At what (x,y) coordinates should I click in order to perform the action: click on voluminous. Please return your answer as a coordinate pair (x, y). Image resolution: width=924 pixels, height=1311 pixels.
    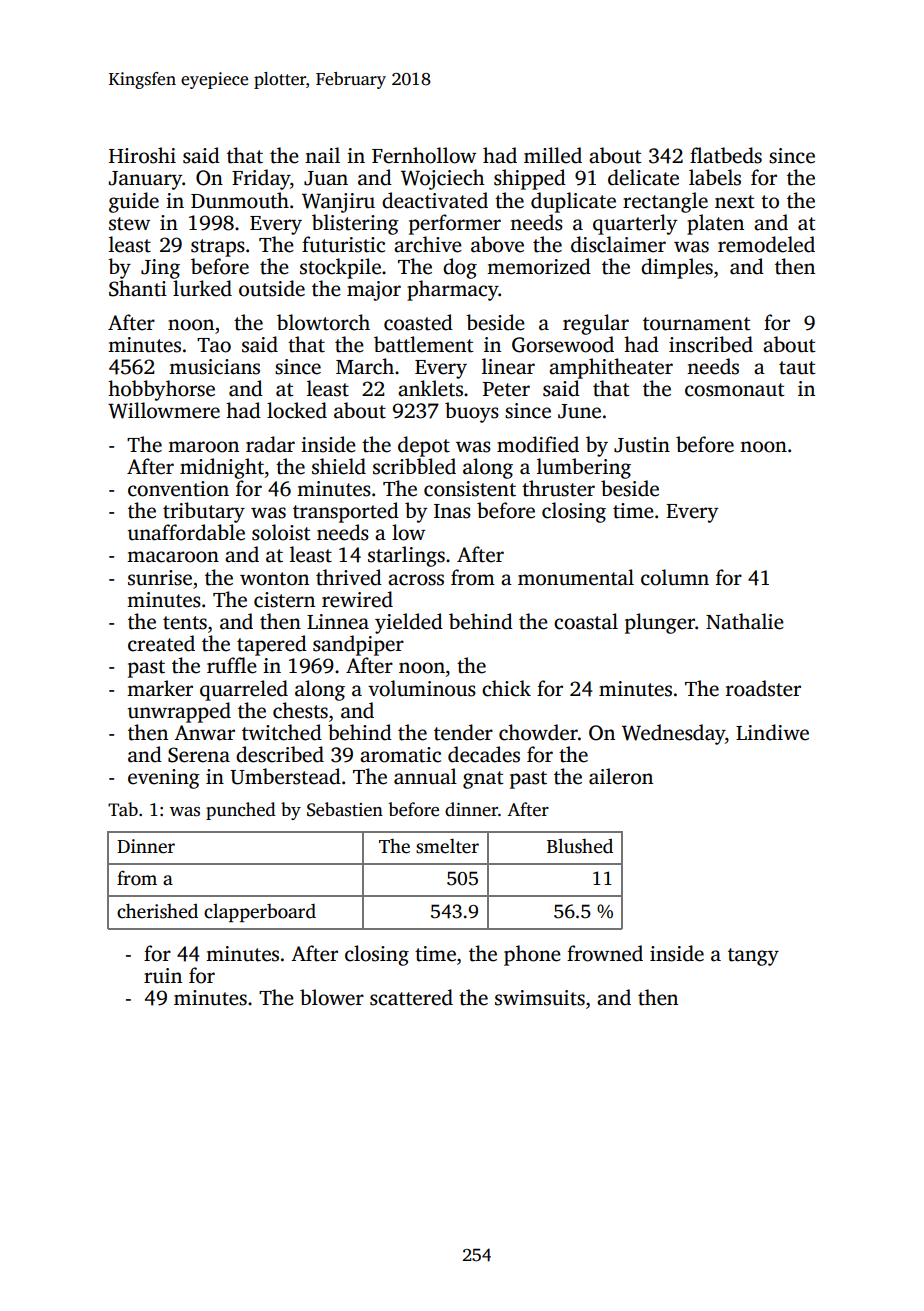
    Looking at the image, I should click on (422, 688).
